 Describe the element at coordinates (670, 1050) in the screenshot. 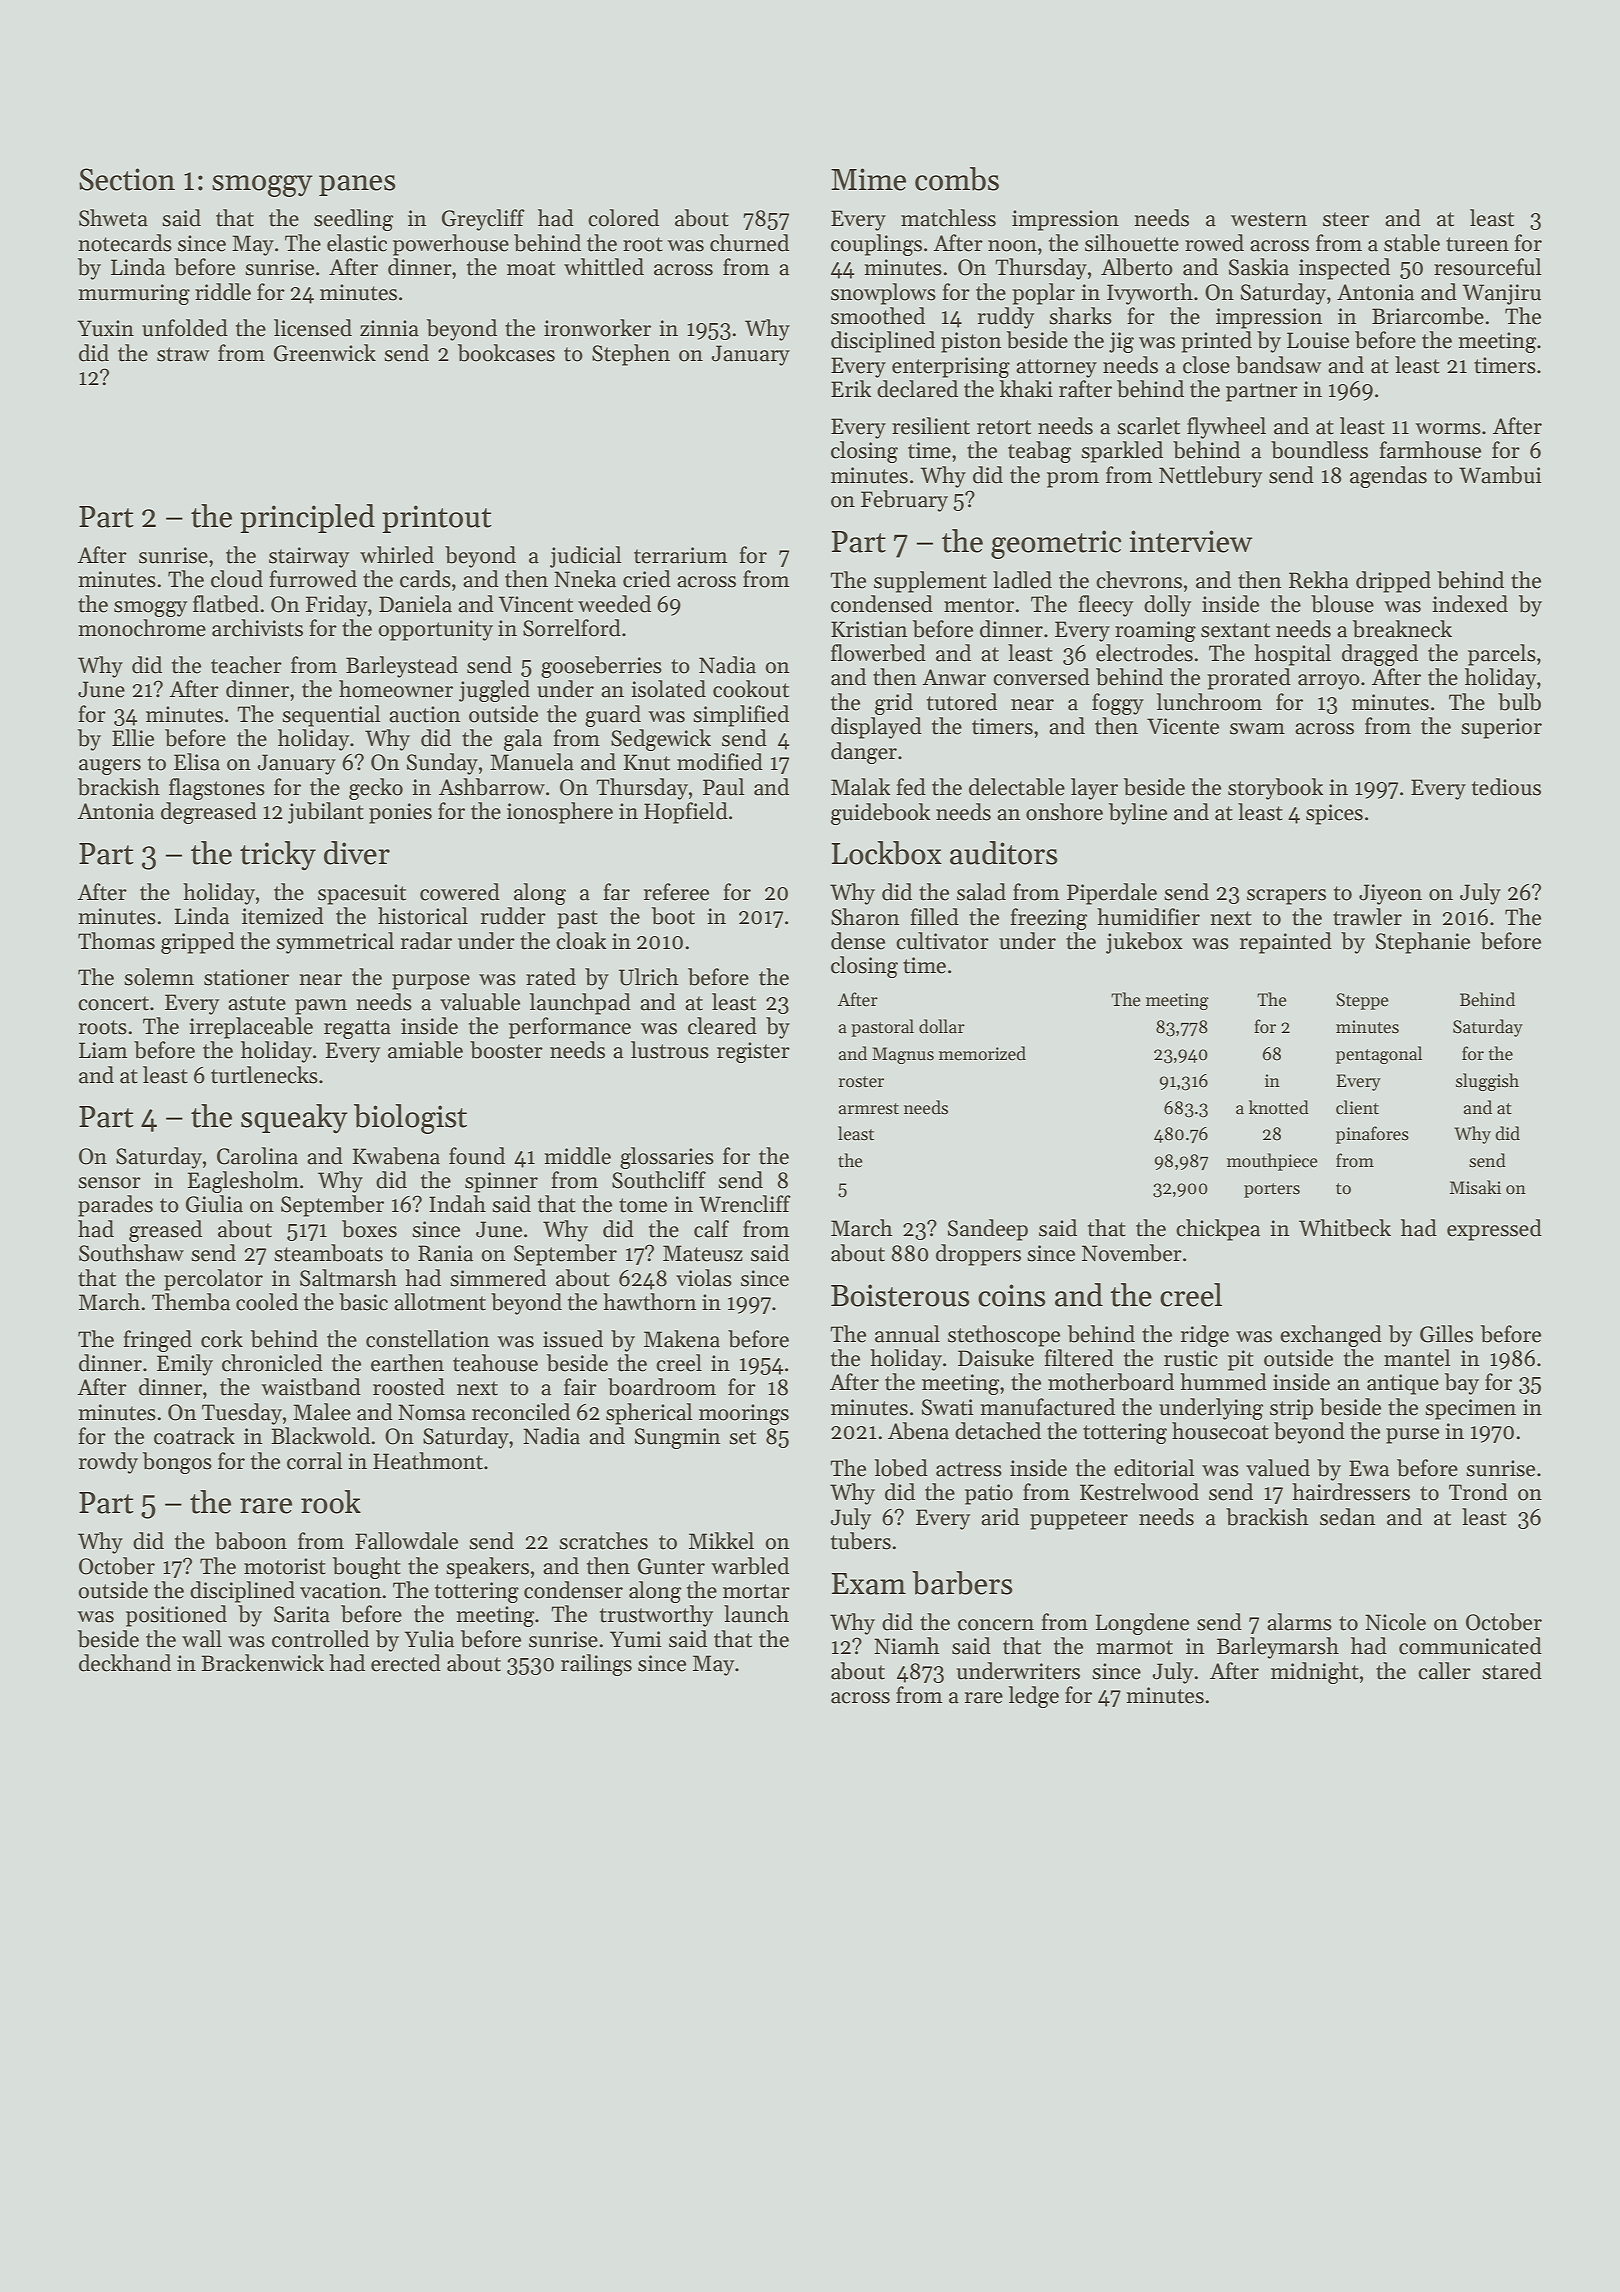

I see `lustrous` at that location.
